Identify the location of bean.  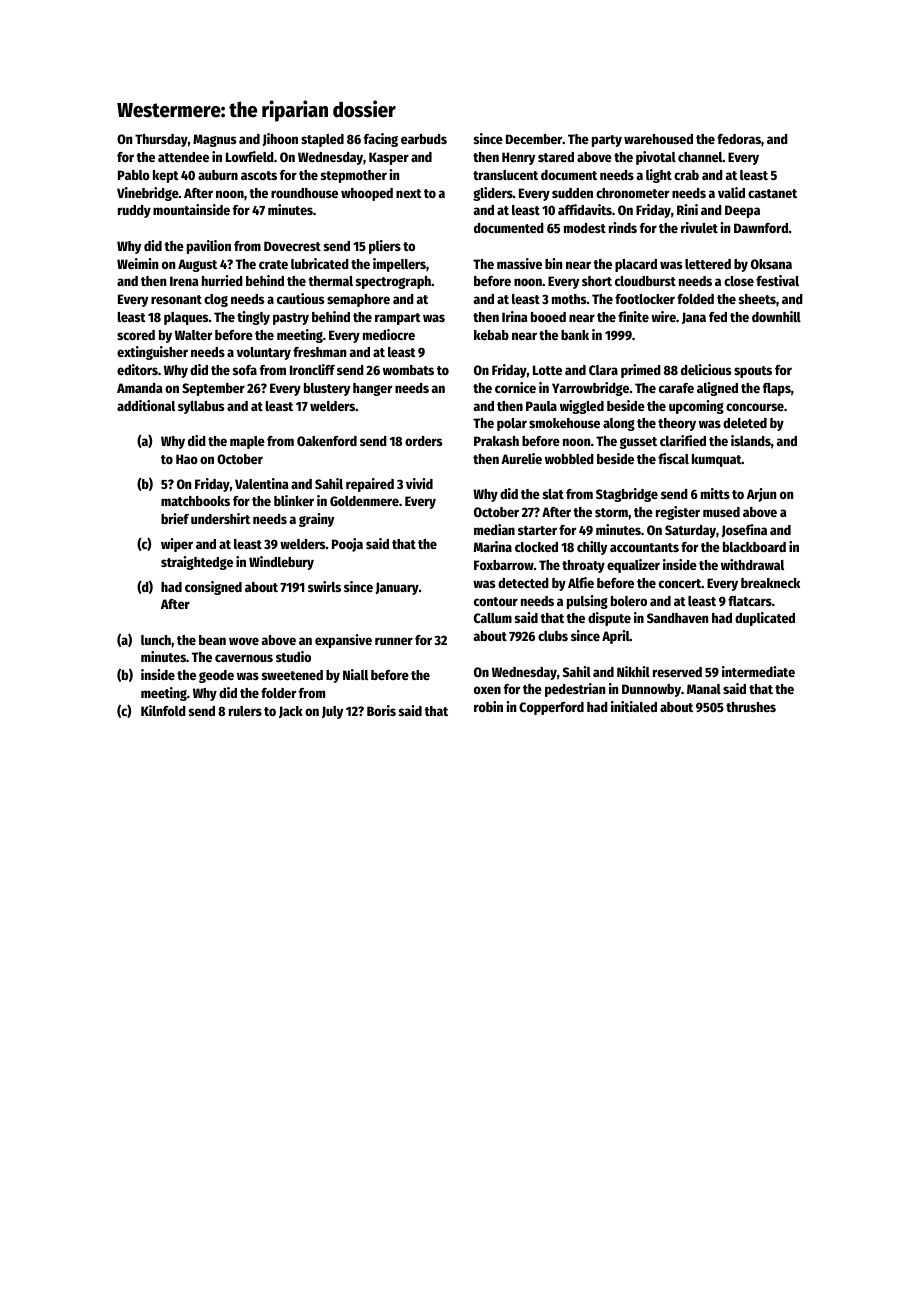
(212, 640).
